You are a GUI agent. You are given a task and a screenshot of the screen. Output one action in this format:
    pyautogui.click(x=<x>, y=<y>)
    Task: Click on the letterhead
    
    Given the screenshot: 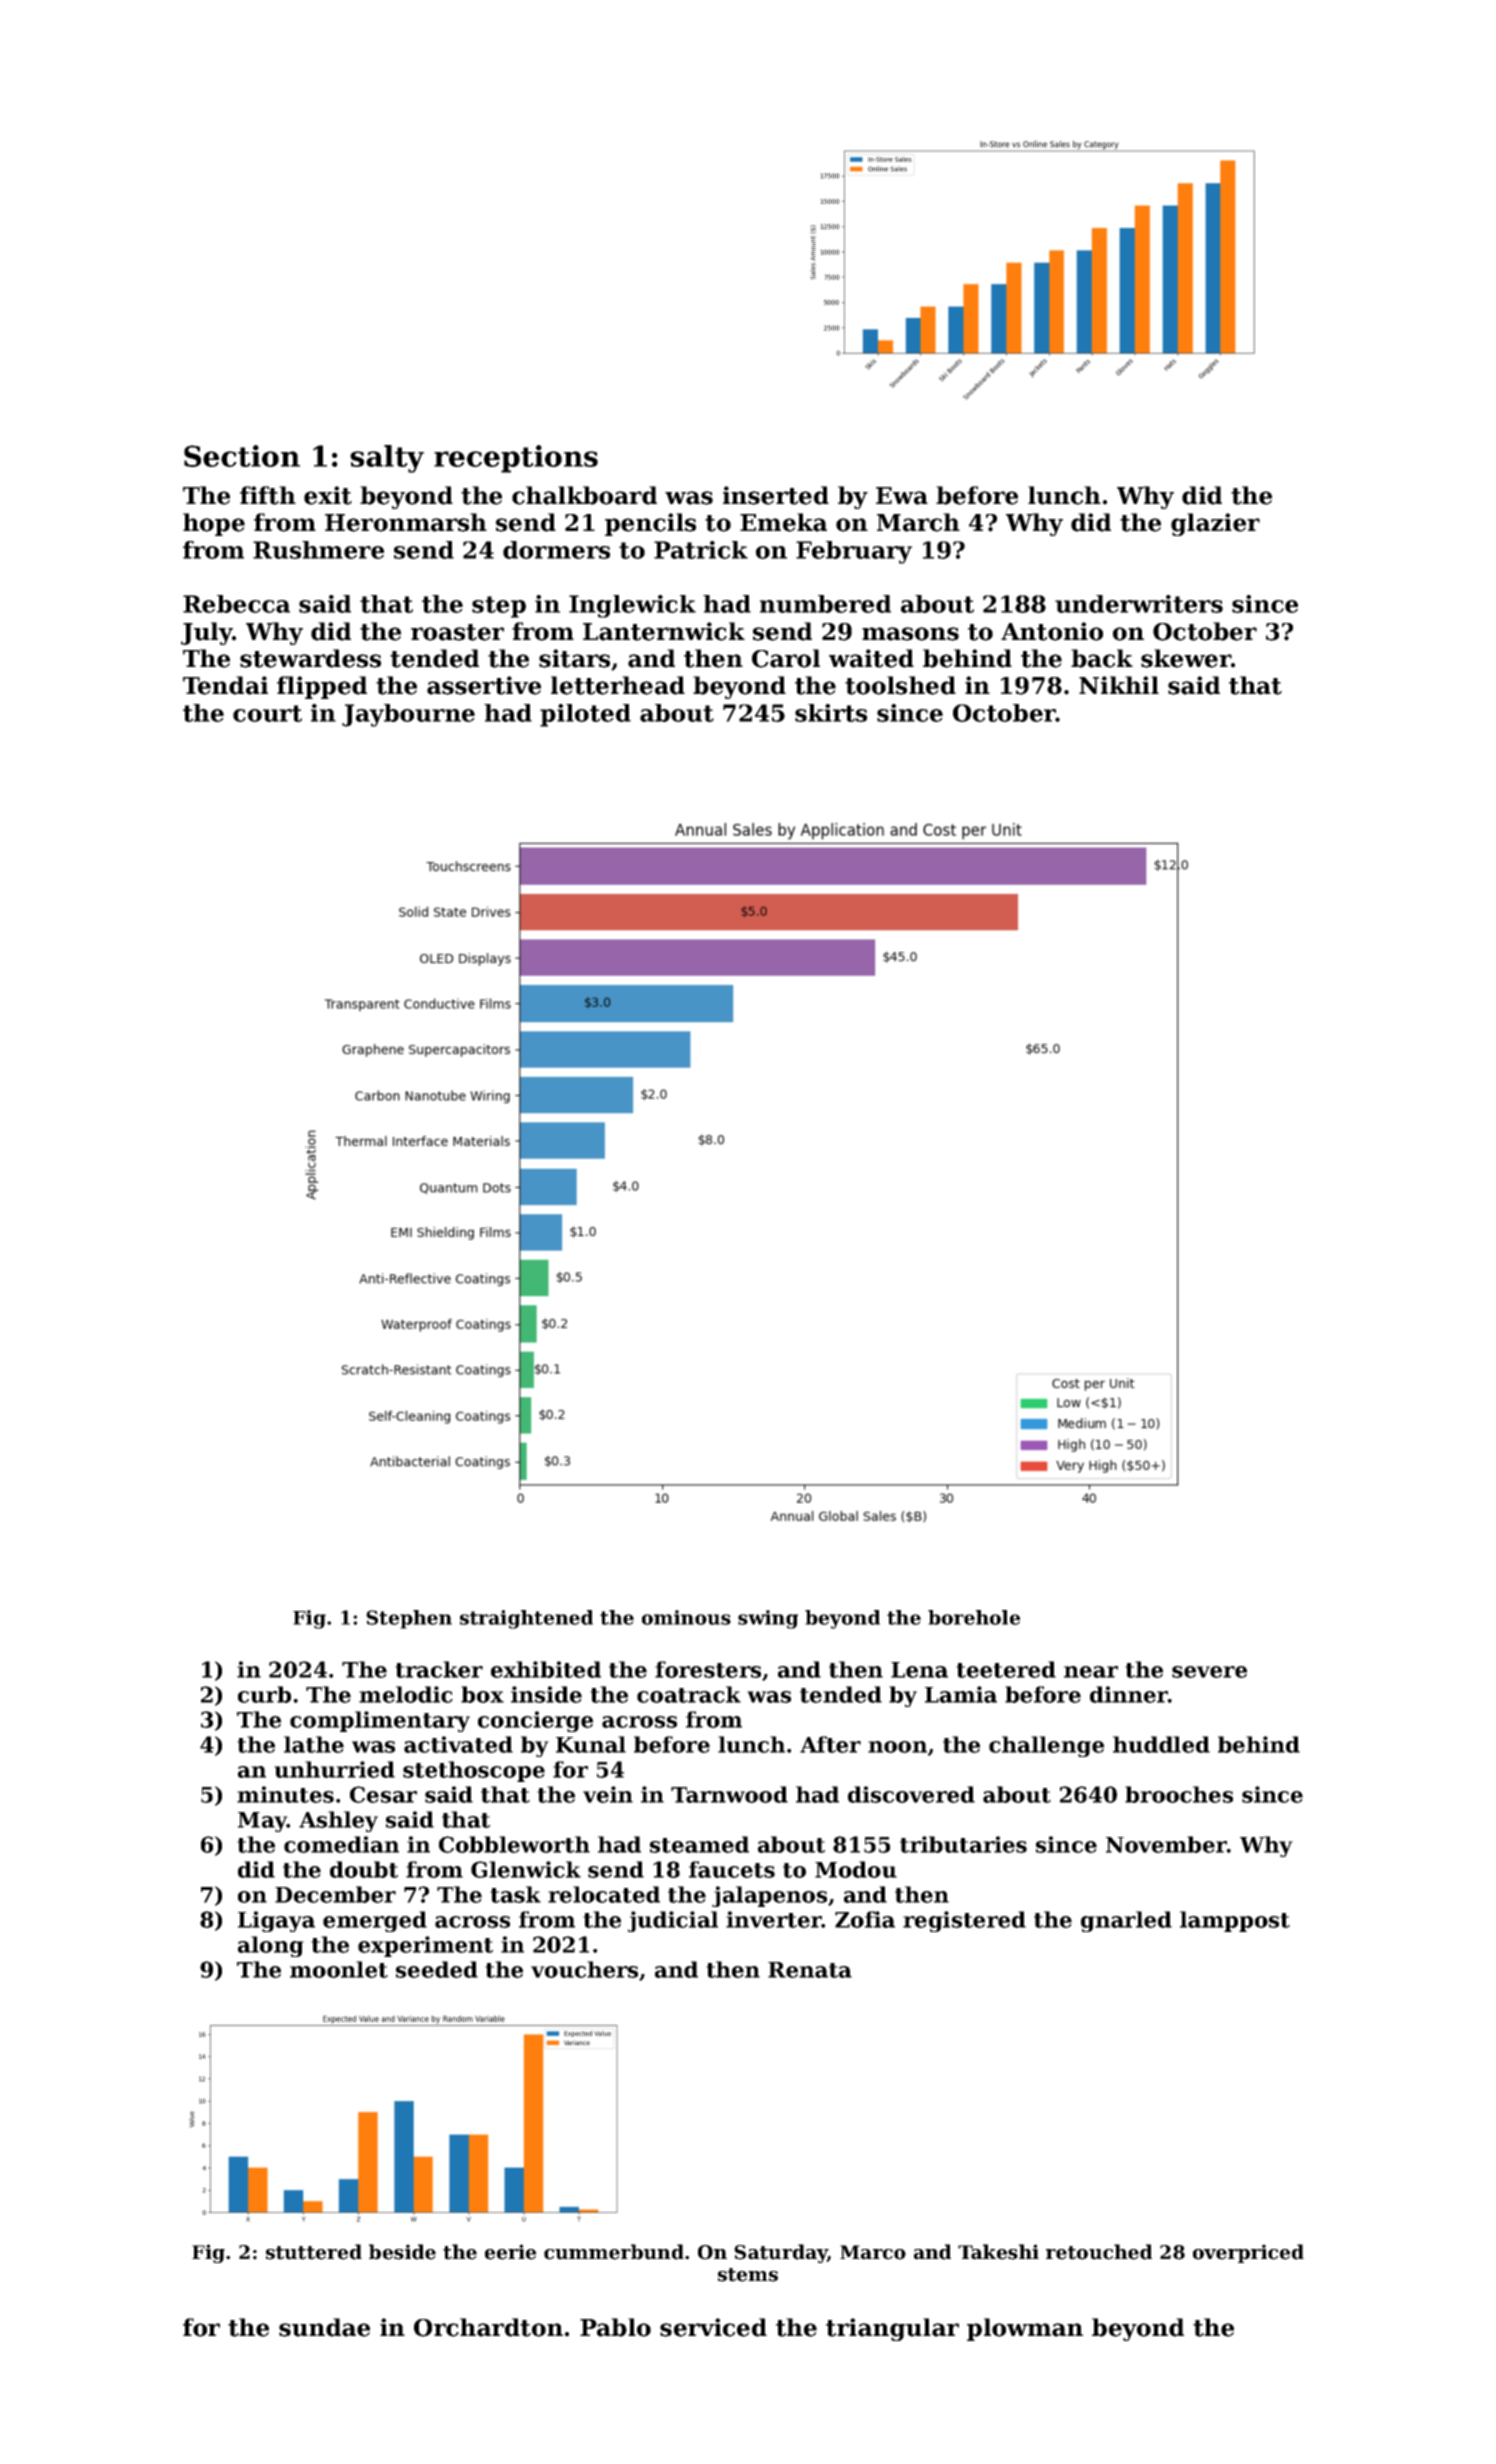 What is the action you would take?
    pyautogui.click(x=618, y=685)
